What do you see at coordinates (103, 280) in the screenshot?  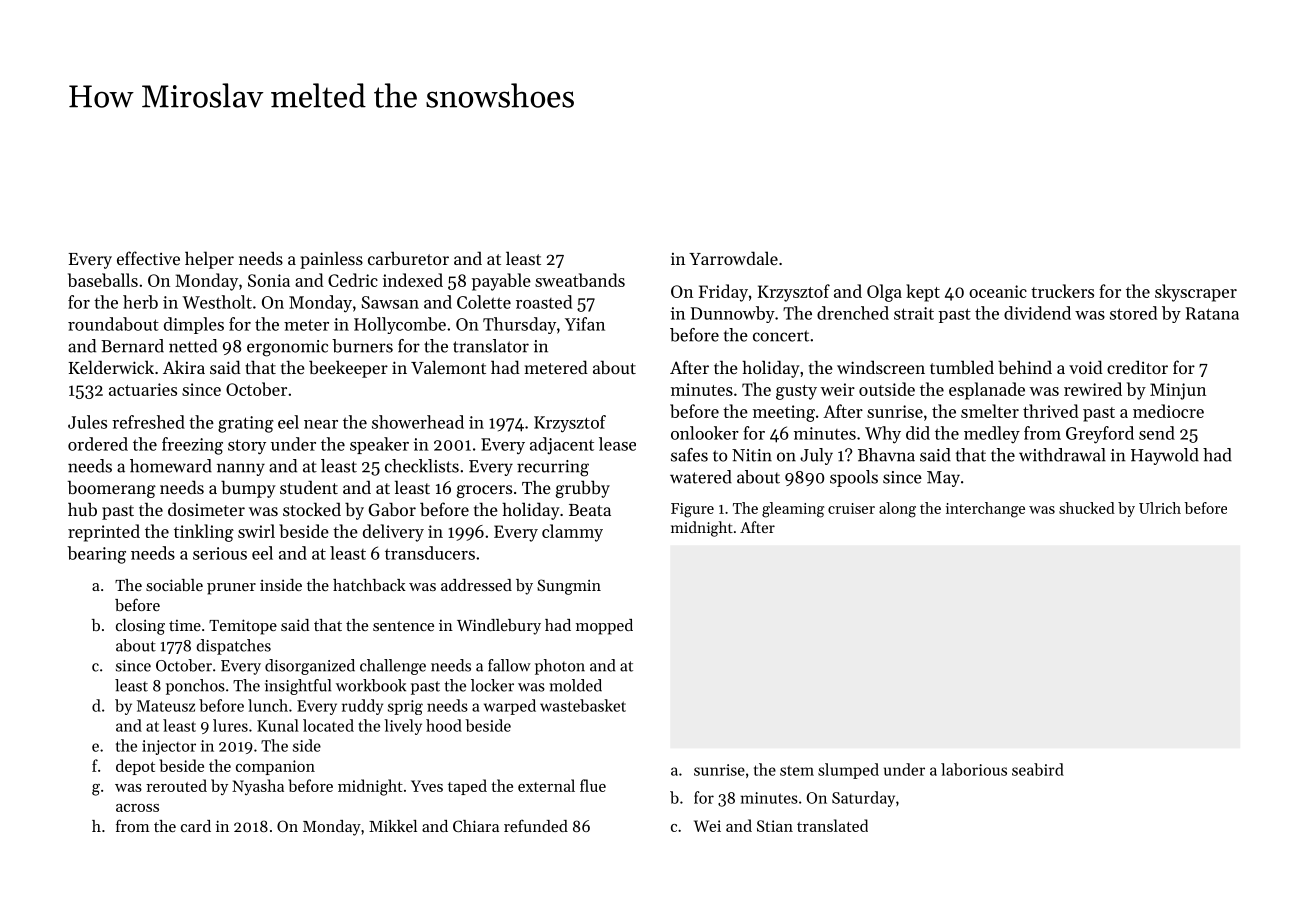 I see `baseballs` at bounding box center [103, 280].
